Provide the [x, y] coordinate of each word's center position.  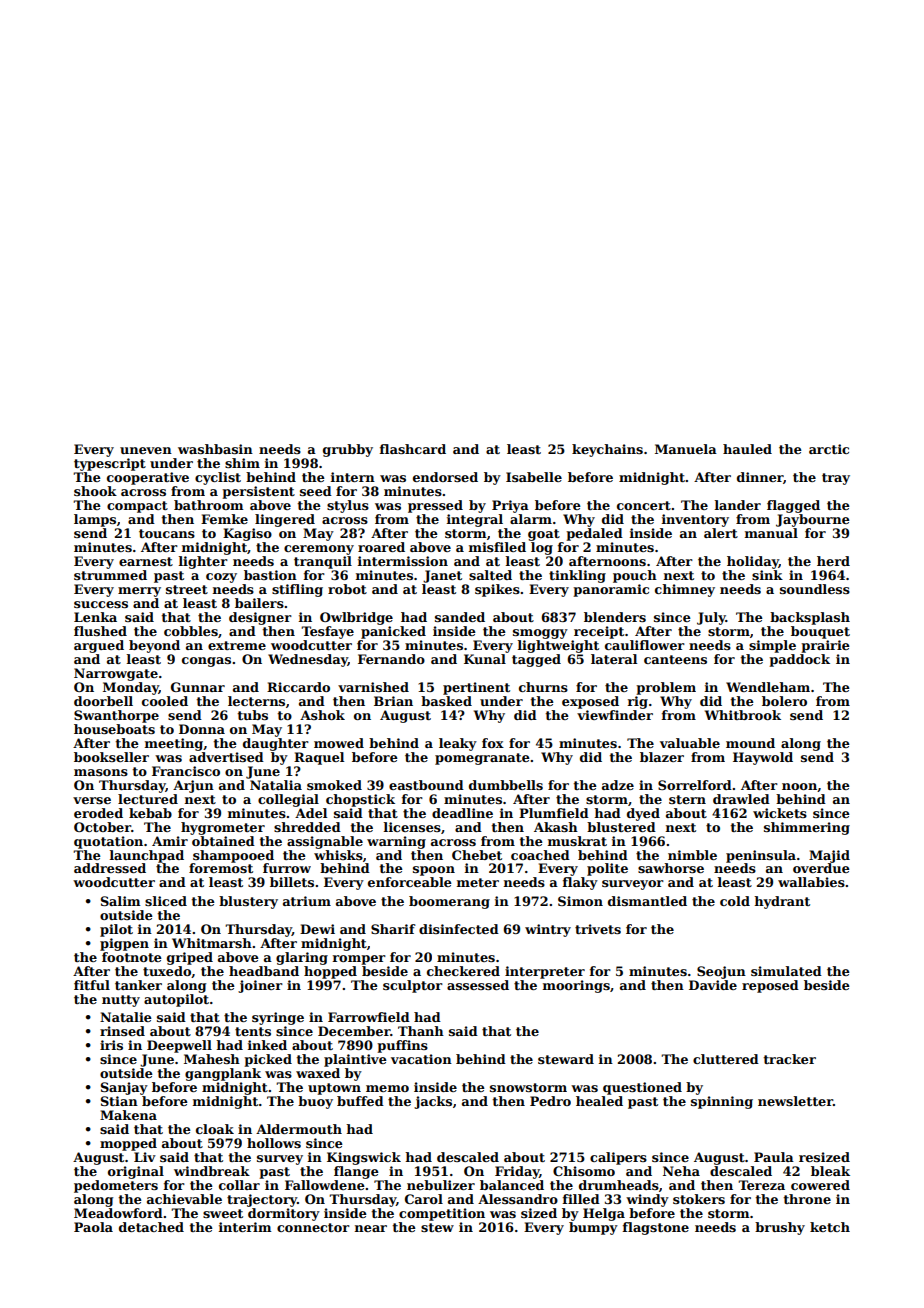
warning [396, 842]
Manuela [686, 449]
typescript [110, 464]
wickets [780, 813]
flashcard [413, 449]
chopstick [360, 800]
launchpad [147, 856]
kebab [150, 813]
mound [750, 743]
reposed [770, 986]
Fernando [391, 659]
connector [313, 1227]
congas [206, 662]
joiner [260, 986]
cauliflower [645, 645]
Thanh [421, 1031]
